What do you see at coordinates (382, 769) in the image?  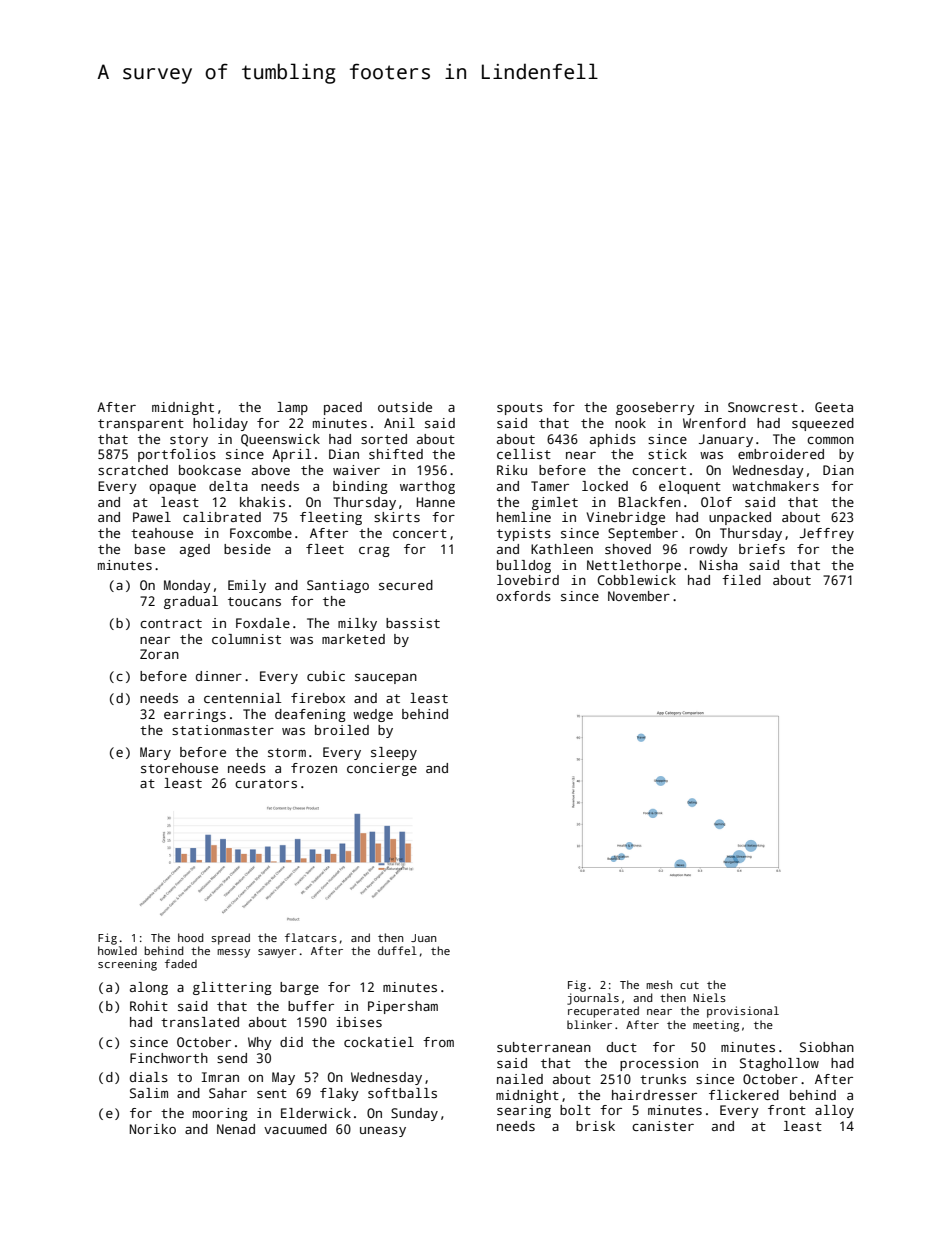 I see `concierge` at bounding box center [382, 769].
